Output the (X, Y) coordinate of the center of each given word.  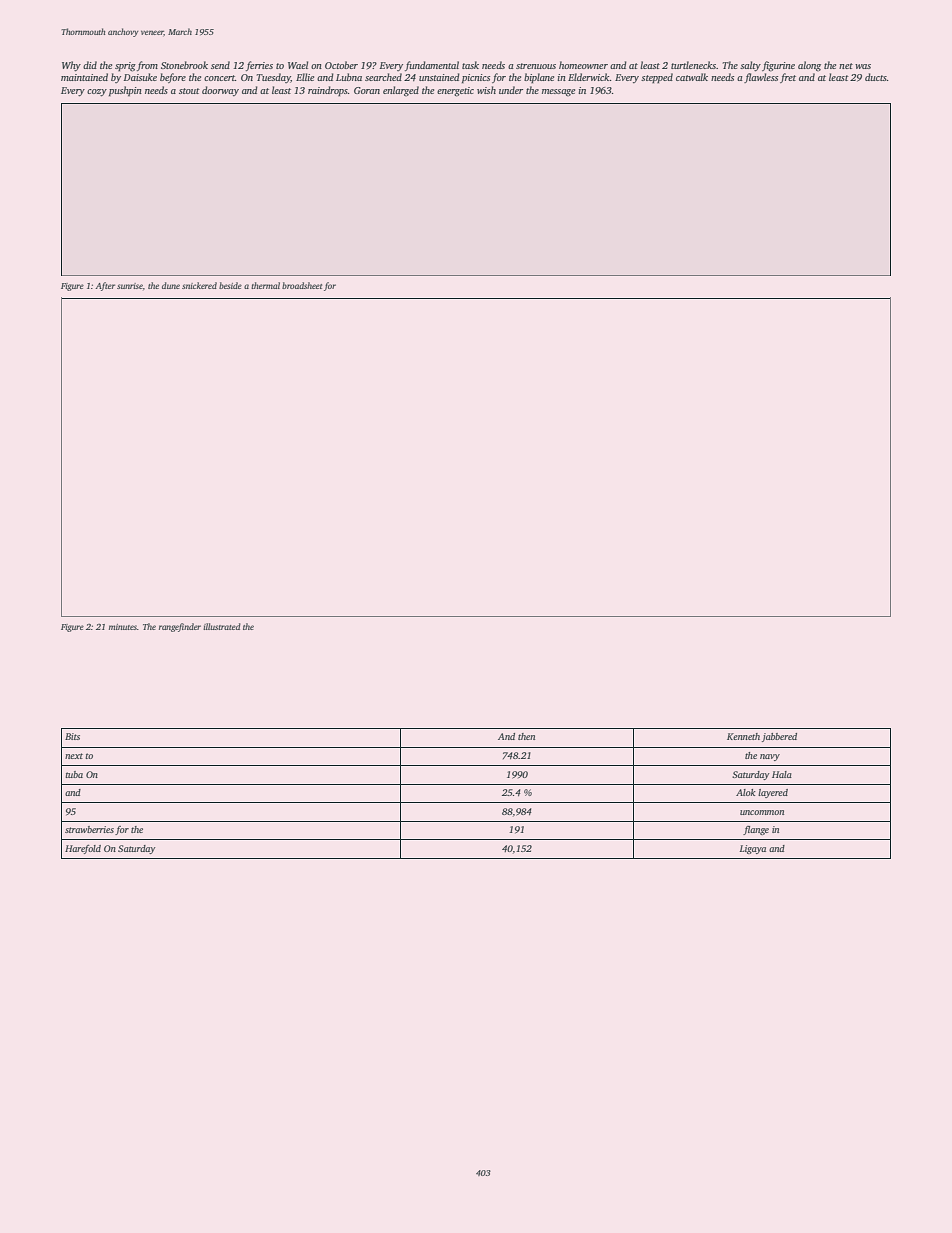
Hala (782, 774)
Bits (72, 736)
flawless (761, 78)
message (558, 93)
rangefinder (180, 627)
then (526, 736)
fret (788, 78)
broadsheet (302, 285)
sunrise (130, 286)
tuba (74, 774)
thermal (265, 285)
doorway (220, 91)
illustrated (222, 626)
